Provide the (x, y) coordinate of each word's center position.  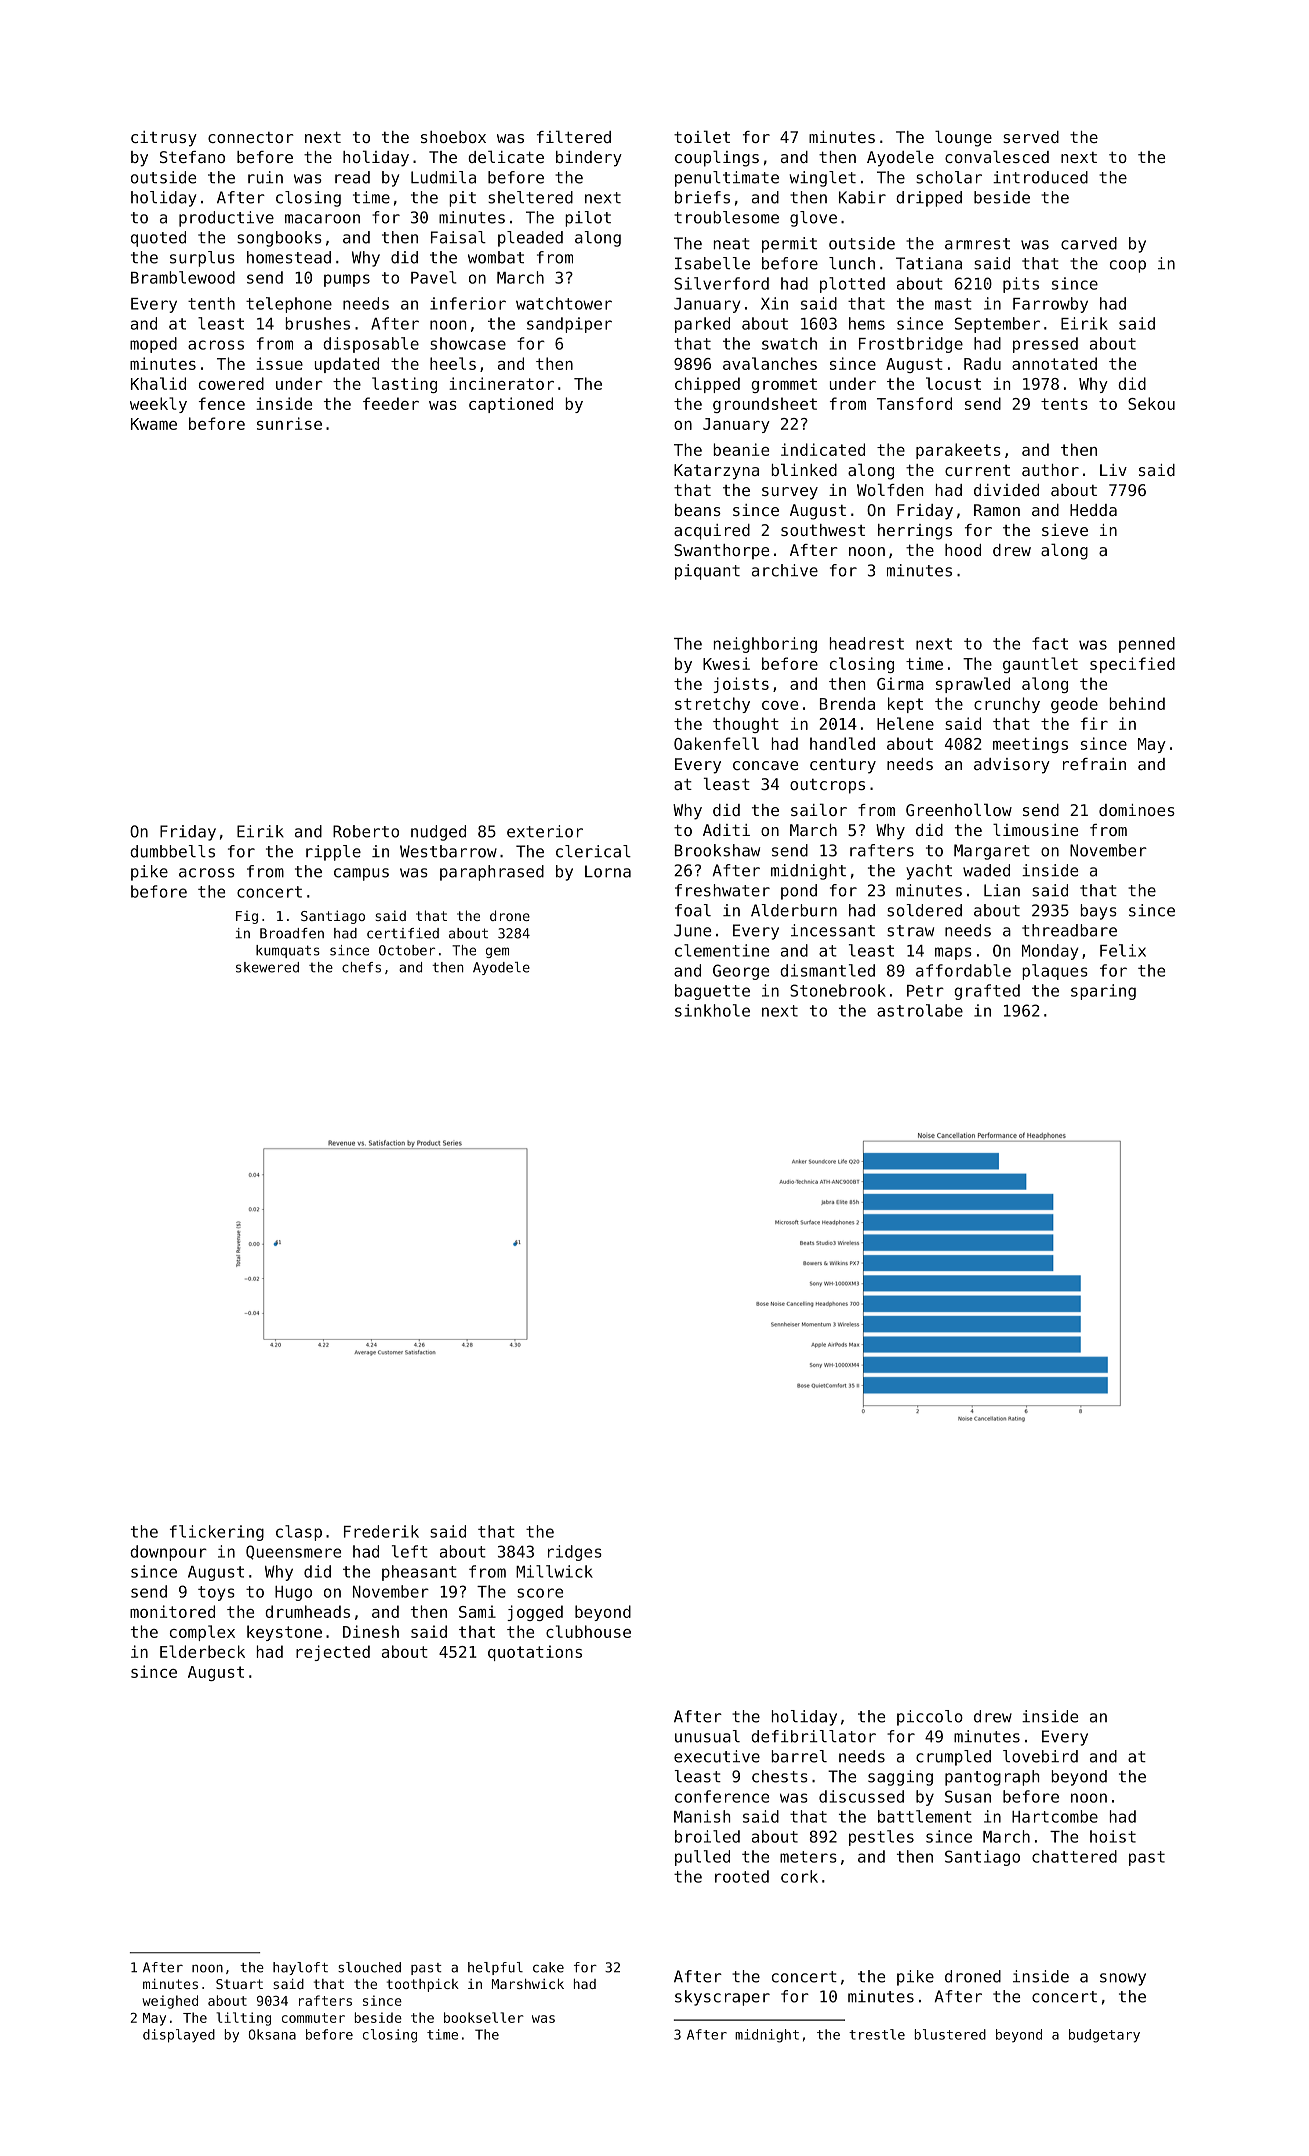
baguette (712, 992)
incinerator (501, 383)
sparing (1103, 992)
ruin (265, 177)
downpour (168, 1553)
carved (1089, 243)
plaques (1055, 972)
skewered (267, 967)
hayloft (300, 1968)
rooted (742, 1876)
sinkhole (712, 1010)
